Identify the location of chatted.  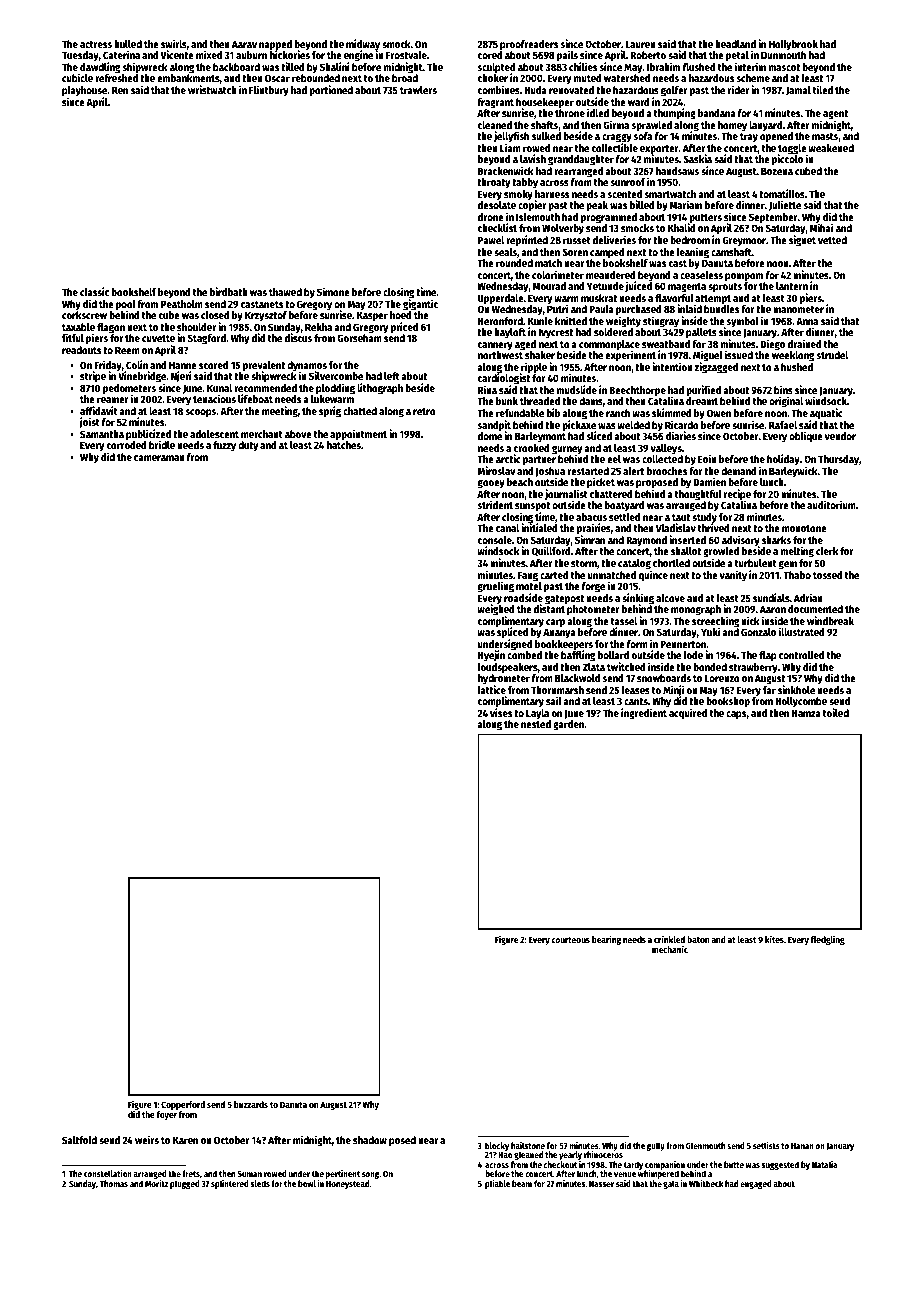
(360, 411).
